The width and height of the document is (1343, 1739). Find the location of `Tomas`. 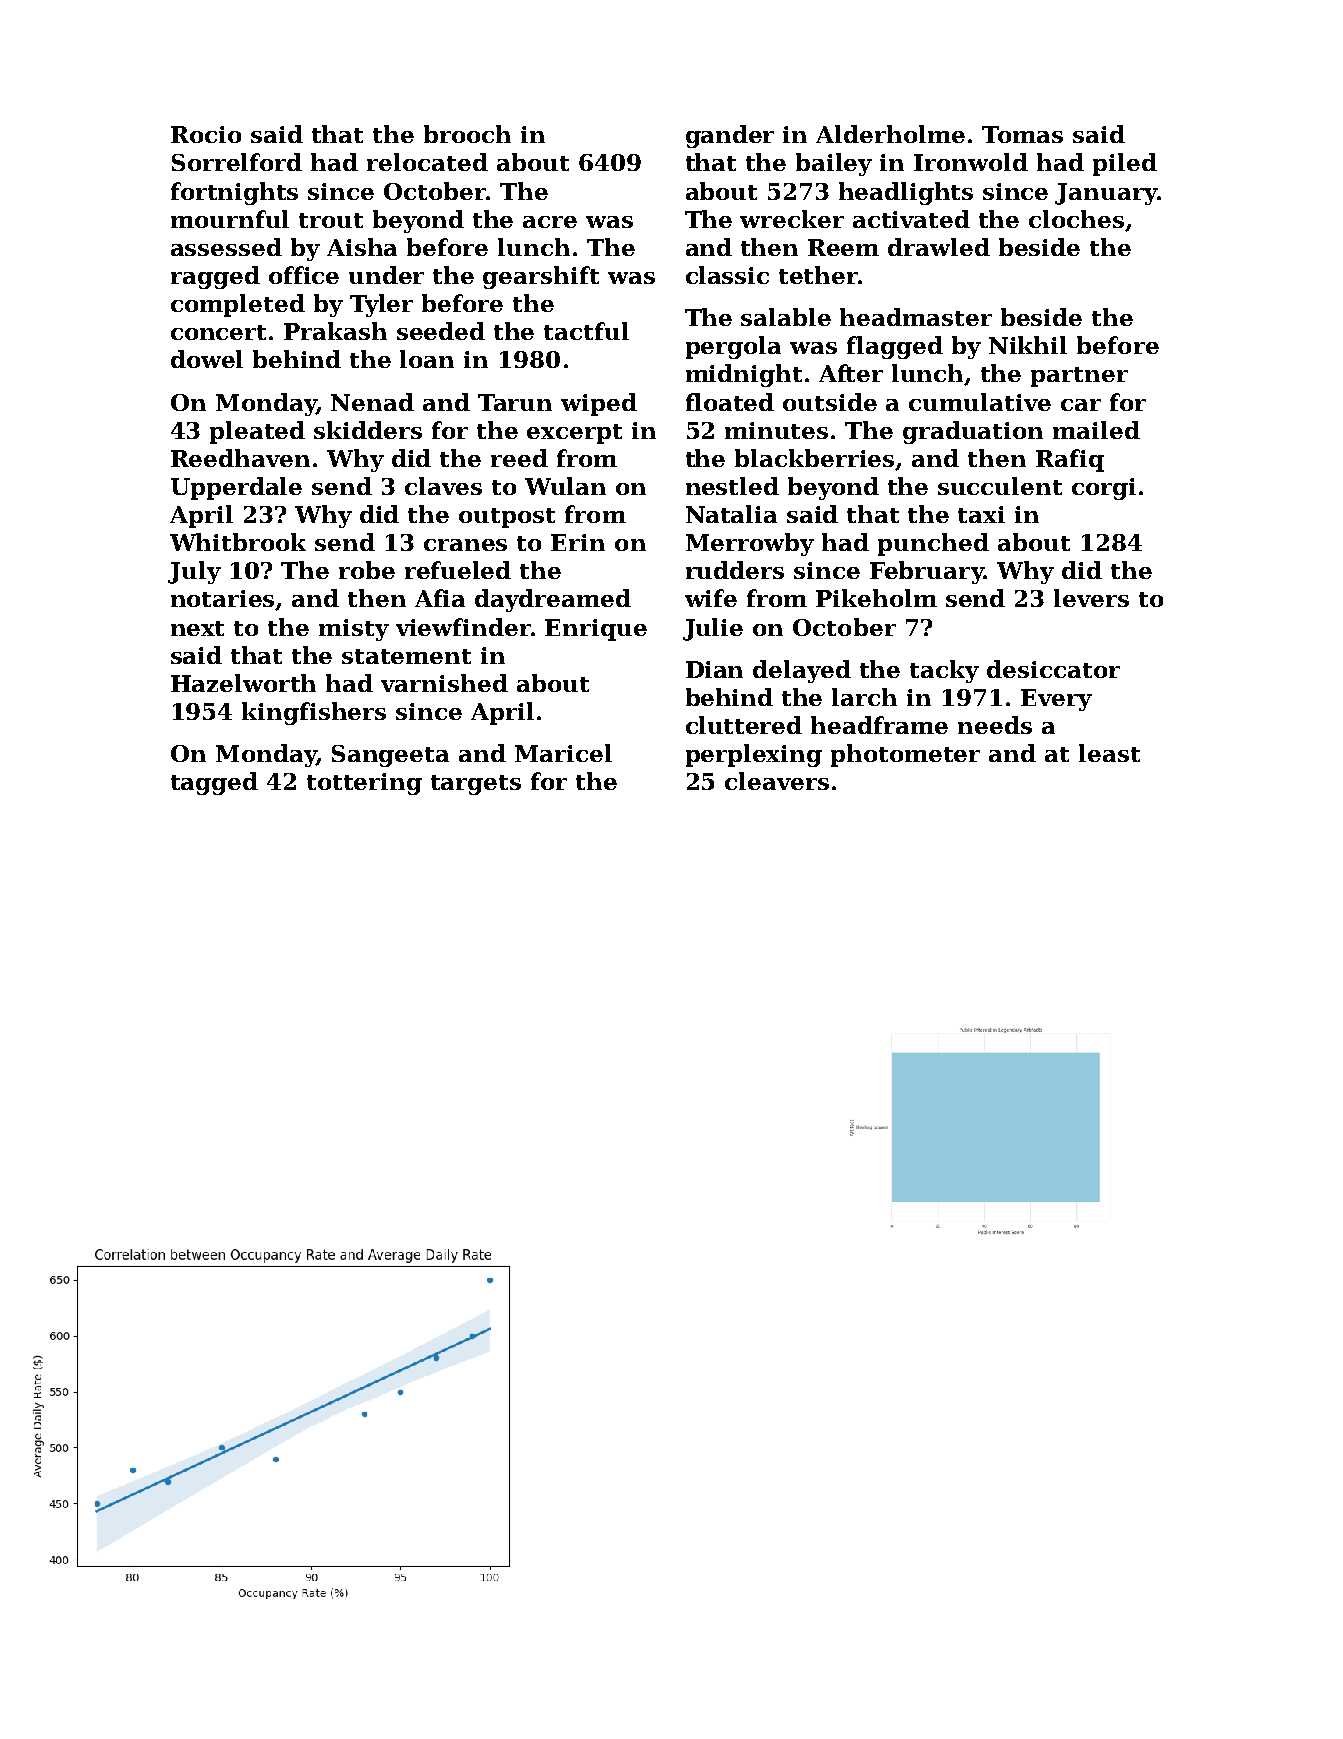

Tomas is located at coordinates (1022, 134).
